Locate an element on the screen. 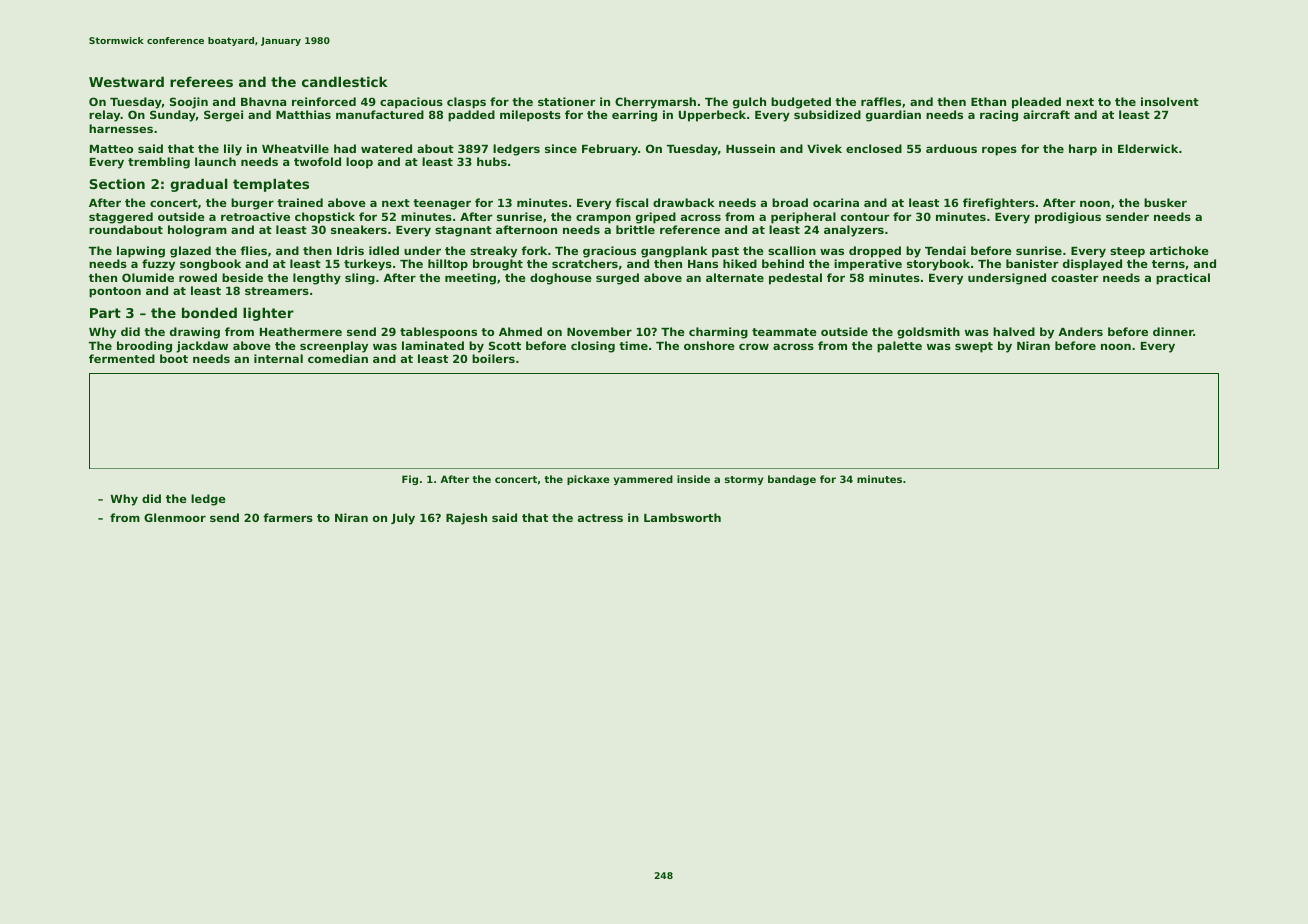  raffles is located at coordinates (881, 101).
